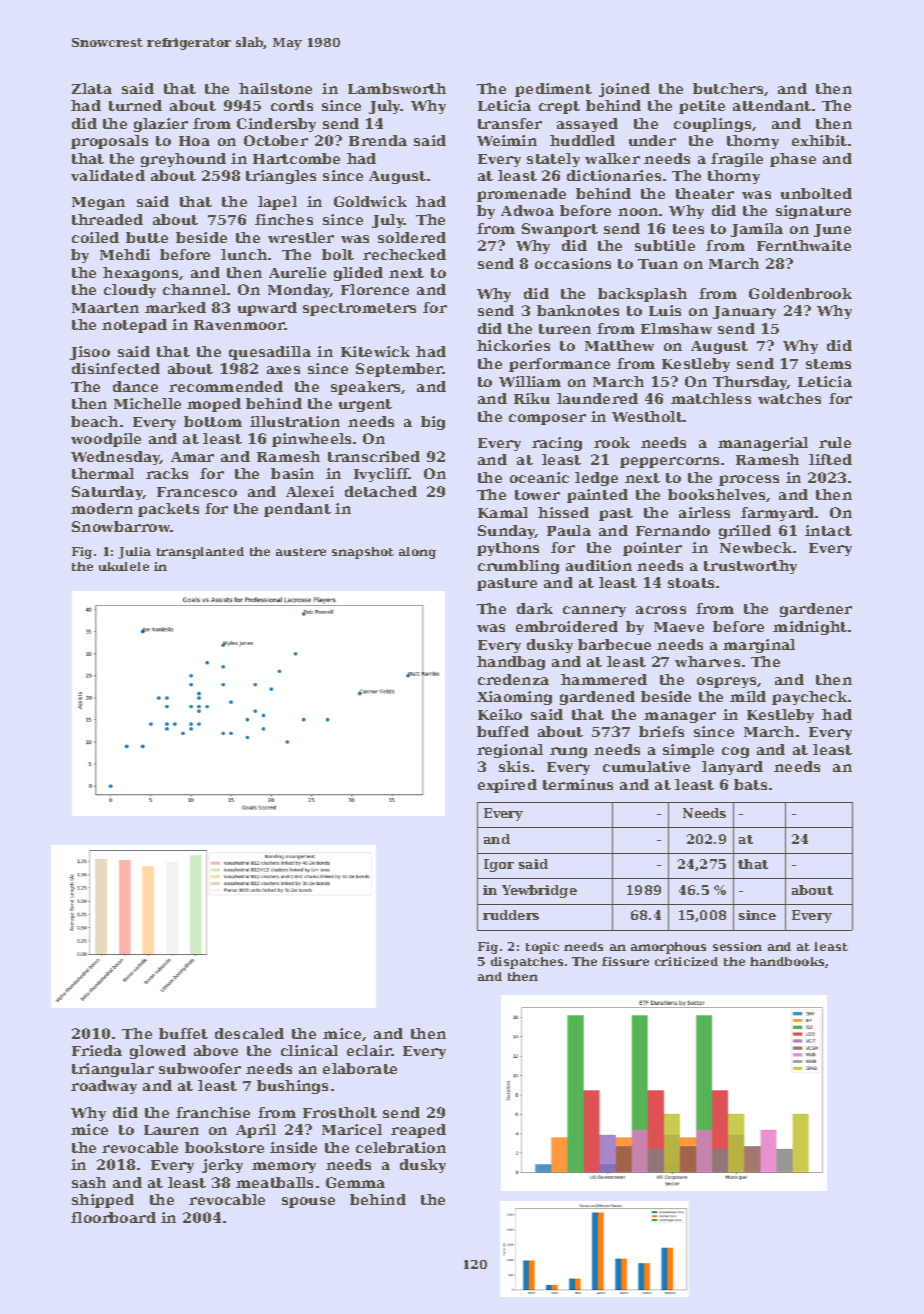 The image size is (924, 1314). What do you see at coordinates (417, 553) in the screenshot?
I see `along` at bounding box center [417, 553].
